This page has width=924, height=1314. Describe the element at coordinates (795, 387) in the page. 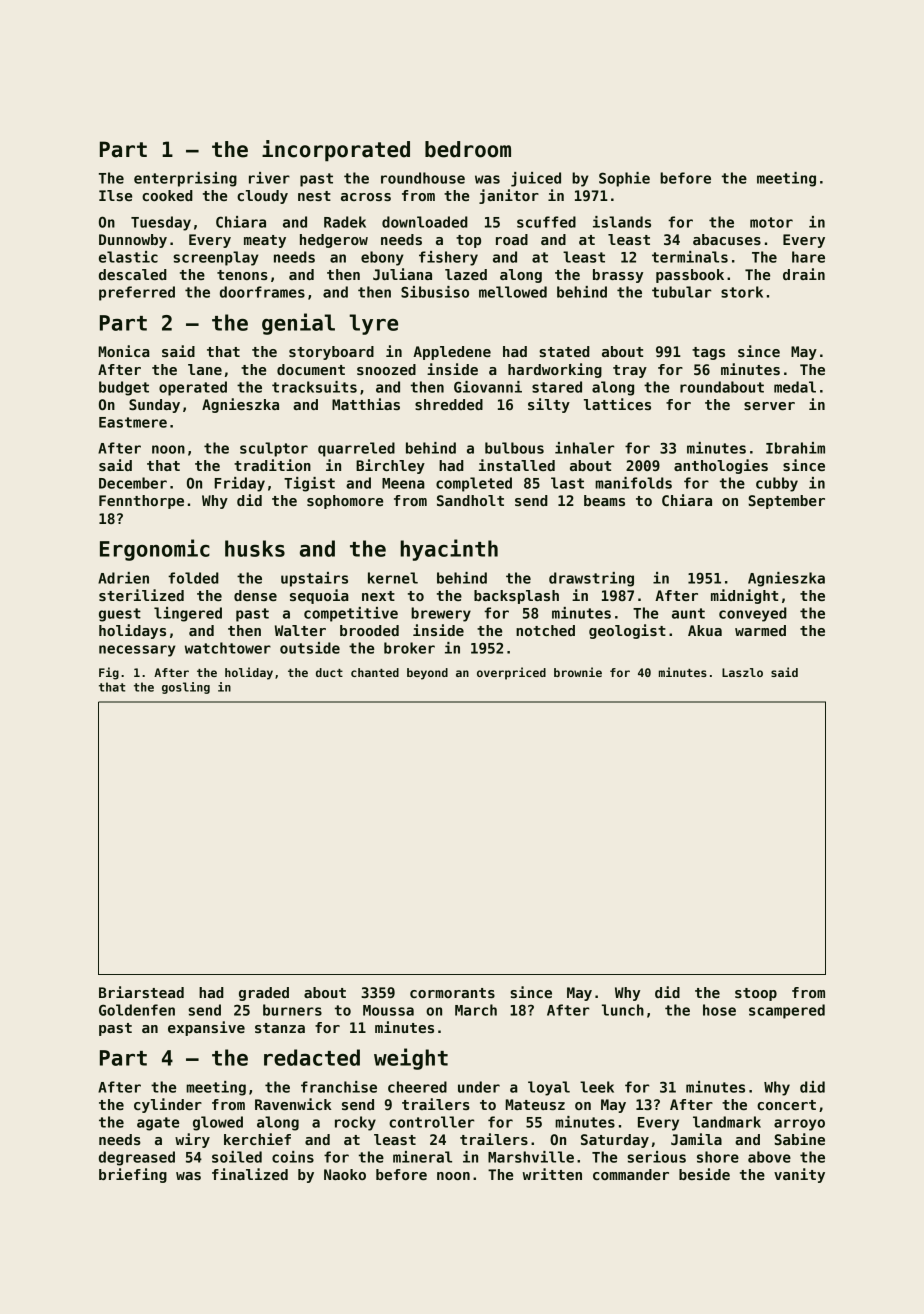

I see `medal` at that location.
